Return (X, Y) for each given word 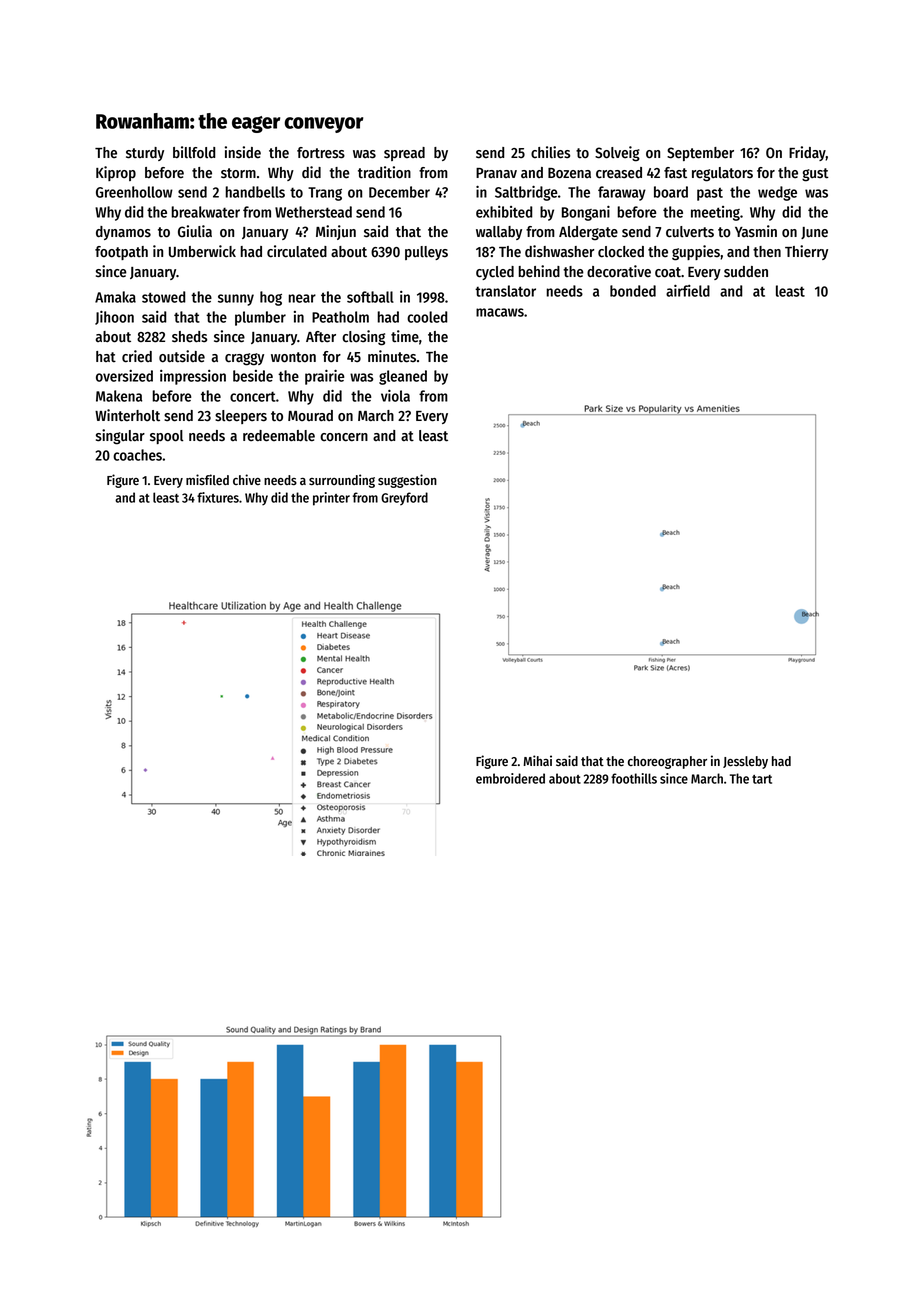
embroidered (510, 778)
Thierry (806, 252)
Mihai (537, 760)
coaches (137, 455)
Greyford (404, 499)
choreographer (667, 762)
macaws (500, 312)
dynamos (123, 233)
